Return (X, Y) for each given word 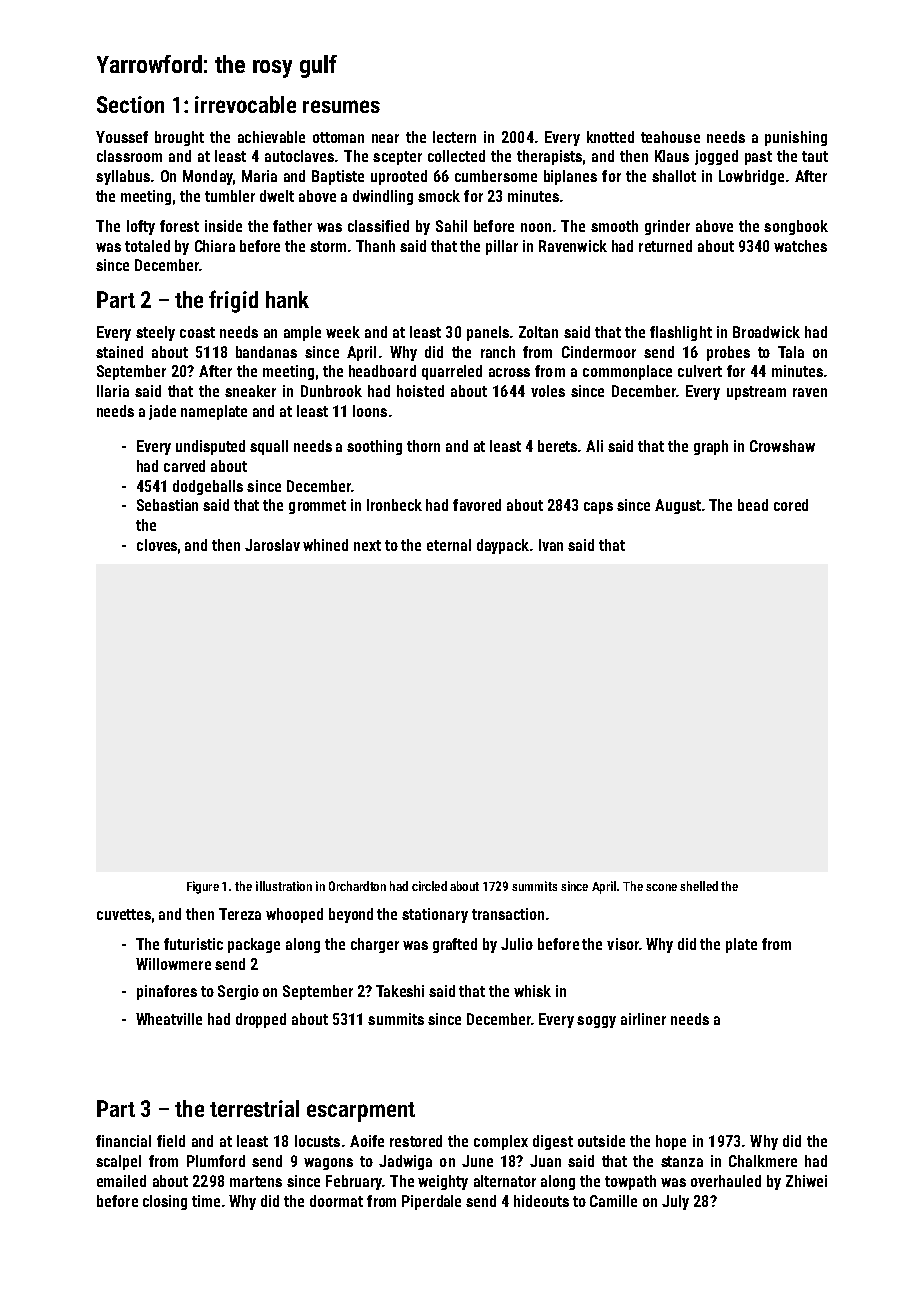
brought (179, 138)
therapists (549, 157)
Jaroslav (272, 545)
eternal (449, 545)
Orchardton (357, 886)
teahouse (670, 137)
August (678, 506)
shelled (699, 886)
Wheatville (169, 1019)
